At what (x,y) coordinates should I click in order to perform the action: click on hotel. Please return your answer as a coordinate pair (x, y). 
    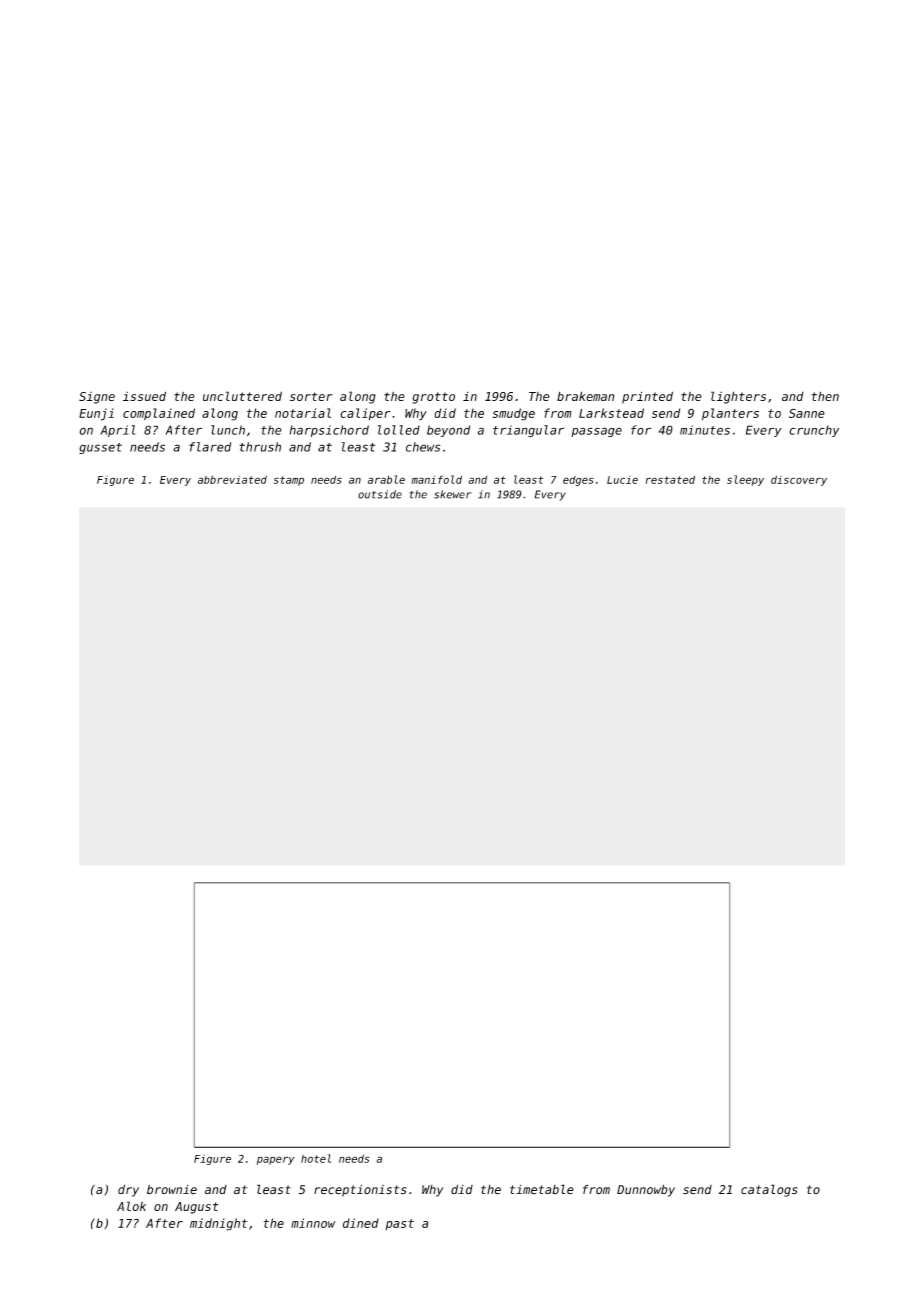
    Looking at the image, I should click on (316, 1158).
